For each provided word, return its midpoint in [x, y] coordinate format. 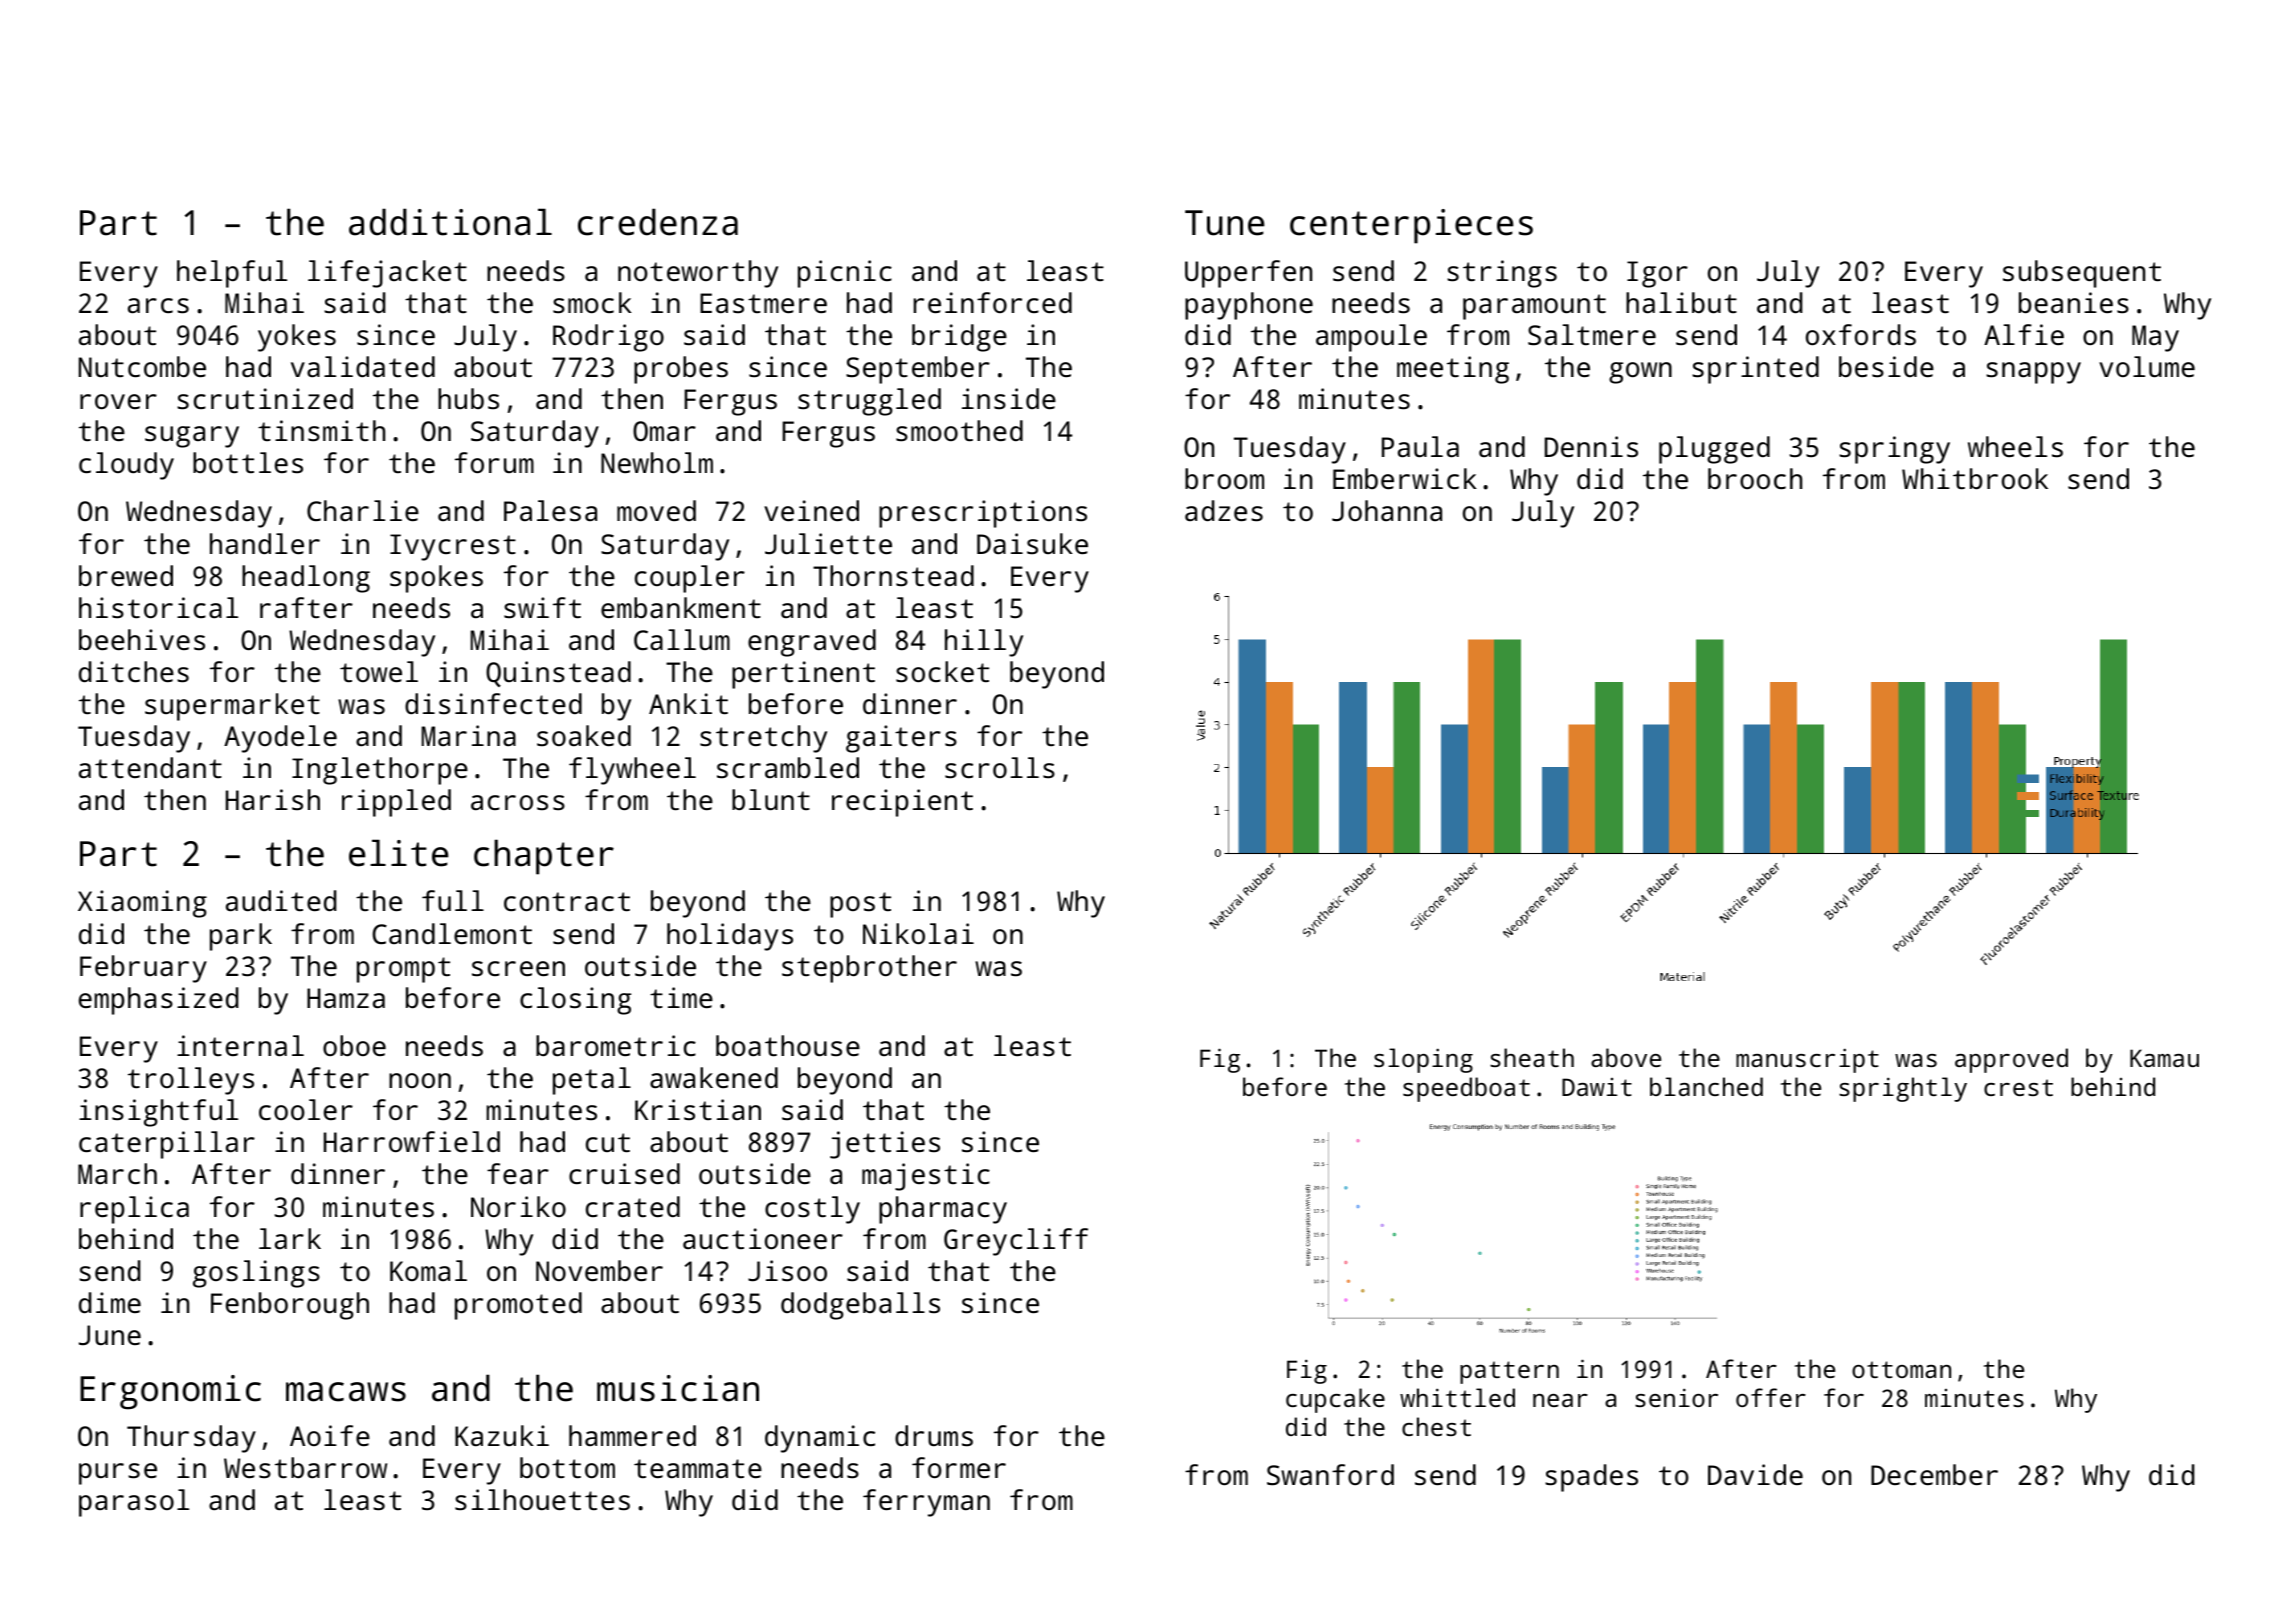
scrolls [1000, 768]
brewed [126, 575]
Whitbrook [1975, 479]
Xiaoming [142, 904]
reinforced [993, 302]
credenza [658, 222]
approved [2011, 1060]
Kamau [2164, 1058]
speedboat [1466, 1089]
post [860, 905]
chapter [544, 857]
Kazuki [502, 1435]
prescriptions [983, 514]
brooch [1755, 478]
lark [290, 1238]
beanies [2074, 303]
